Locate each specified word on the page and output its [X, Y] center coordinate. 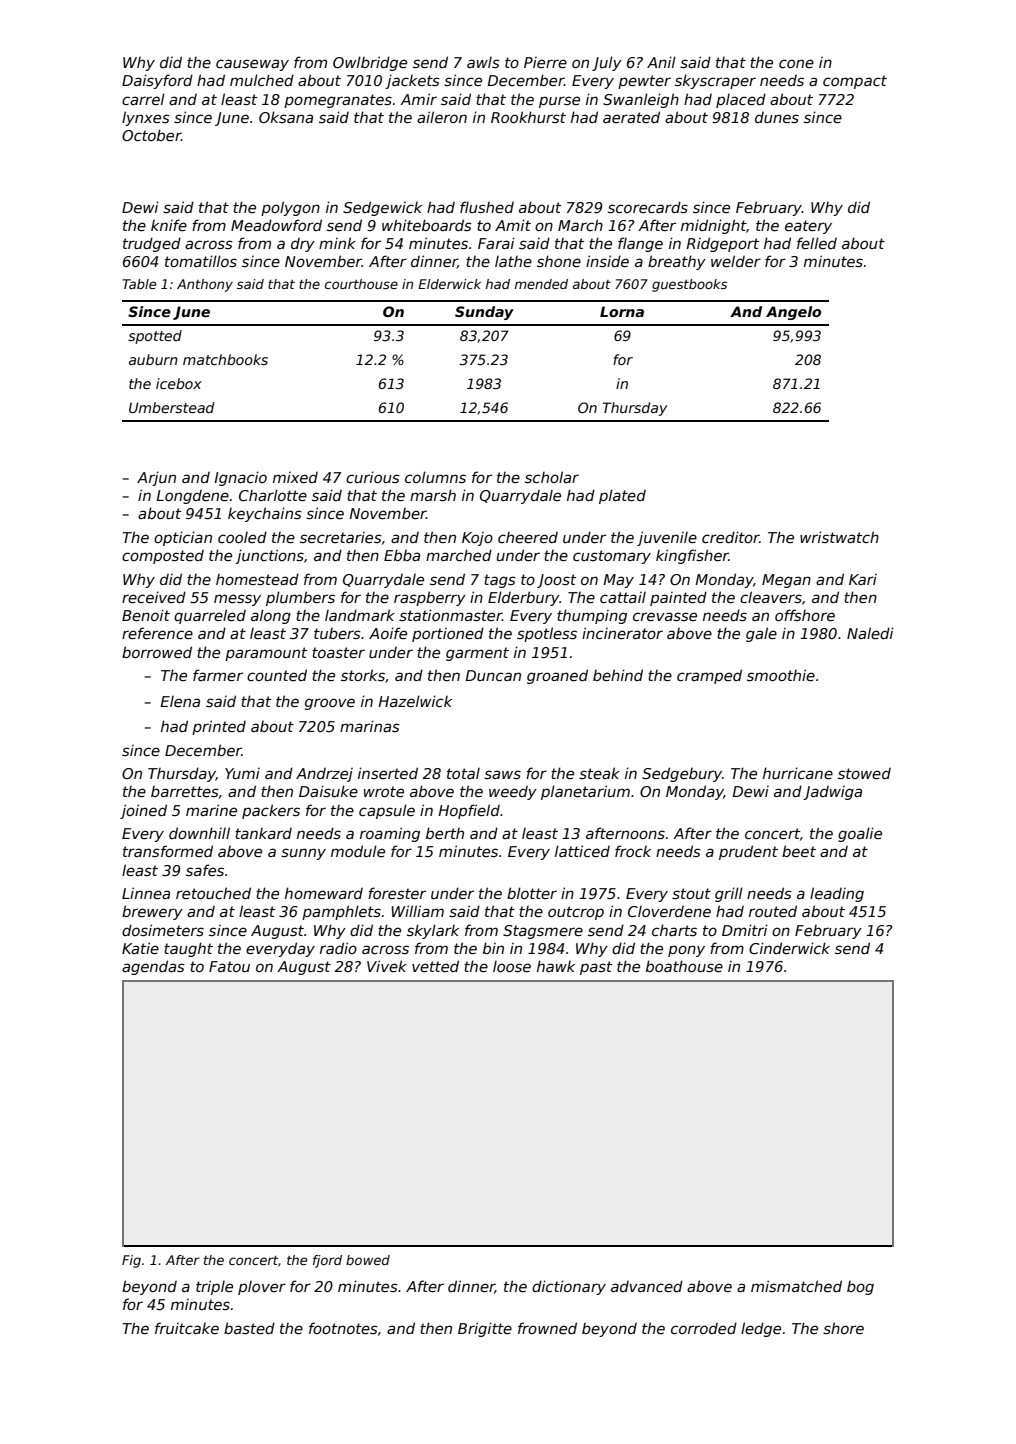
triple [214, 1287]
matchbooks [225, 359]
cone [796, 63]
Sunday [484, 313]
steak [599, 773]
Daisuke [328, 791]
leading [837, 894]
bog [860, 1288]
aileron [442, 117]
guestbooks [689, 285]
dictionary [569, 1287]
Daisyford [157, 81]
